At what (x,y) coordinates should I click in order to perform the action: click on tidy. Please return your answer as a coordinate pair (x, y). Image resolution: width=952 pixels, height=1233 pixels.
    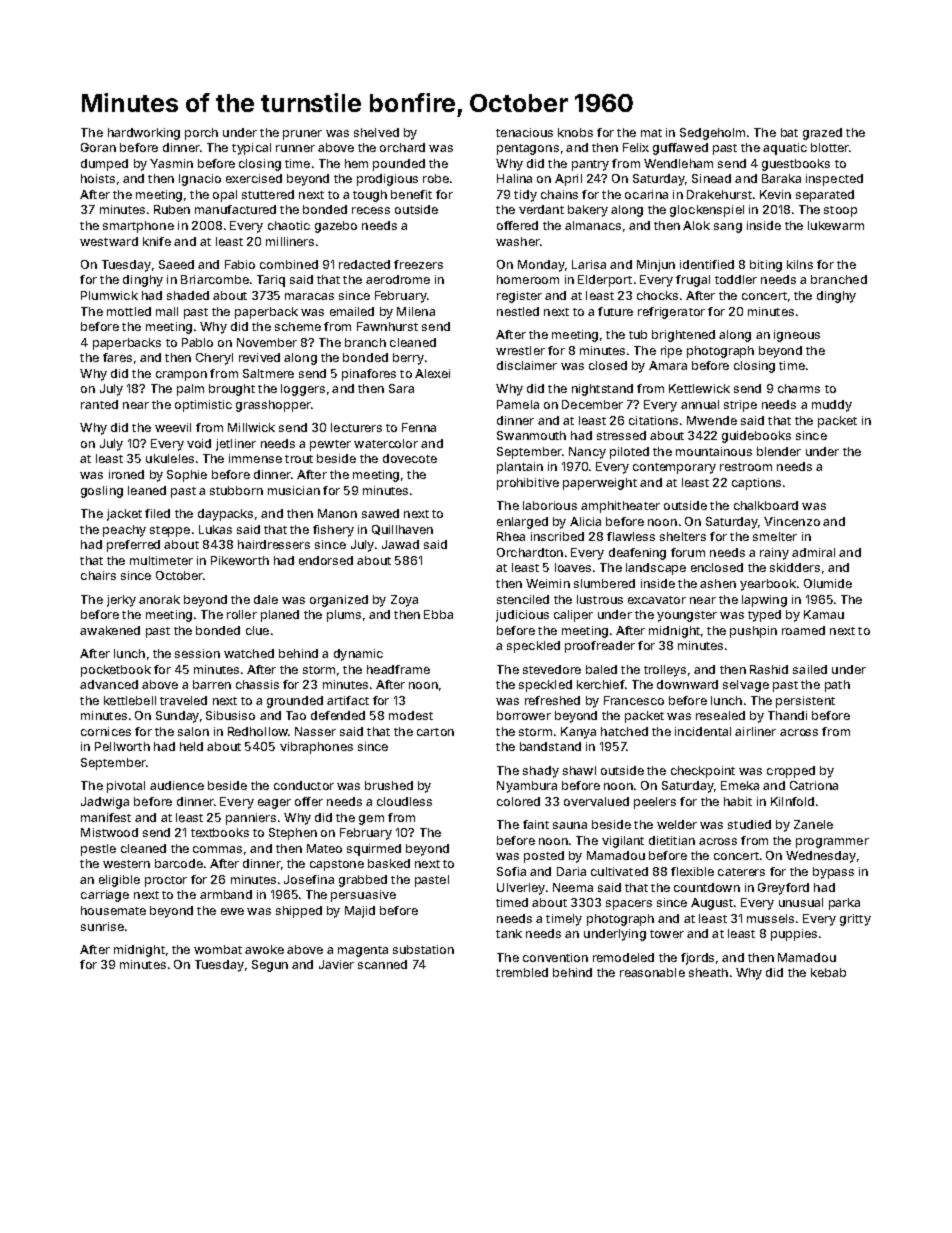
    Looking at the image, I should click on (525, 196).
